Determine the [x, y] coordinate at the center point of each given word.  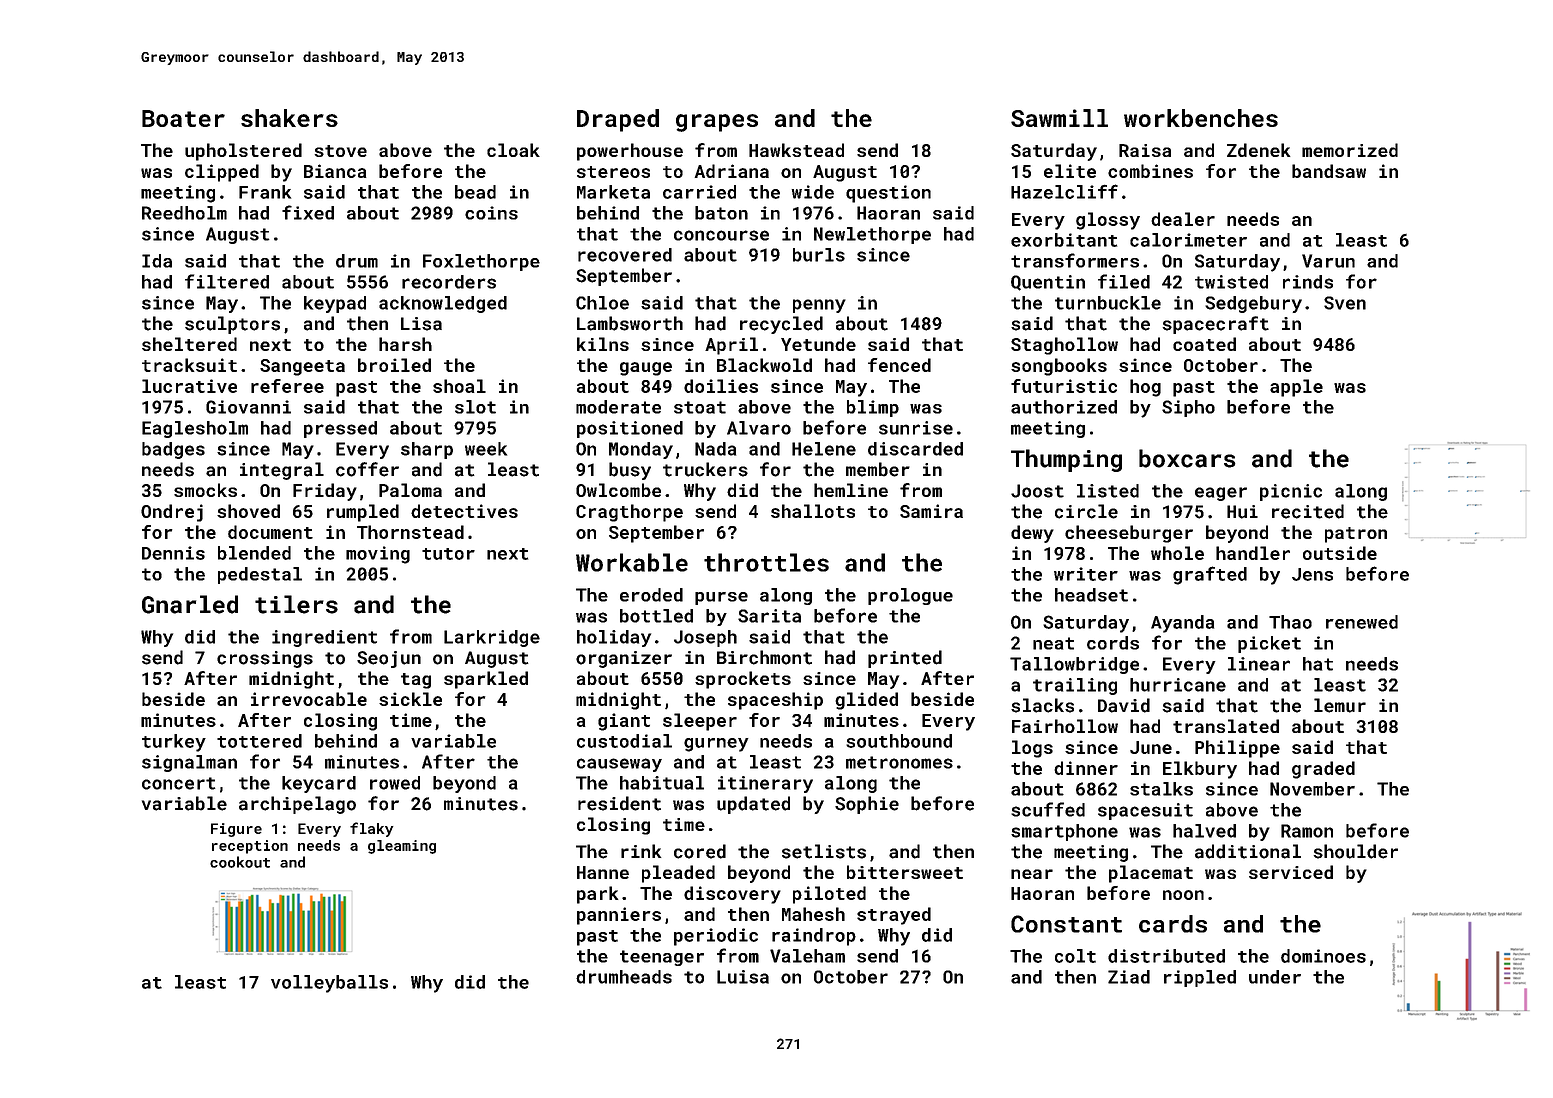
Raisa [1145, 150]
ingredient [324, 638]
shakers [289, 118]
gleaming [402, 847]
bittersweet [905, 872]
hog [1145, 388]
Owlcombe [618, 490]
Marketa [613, 192]
